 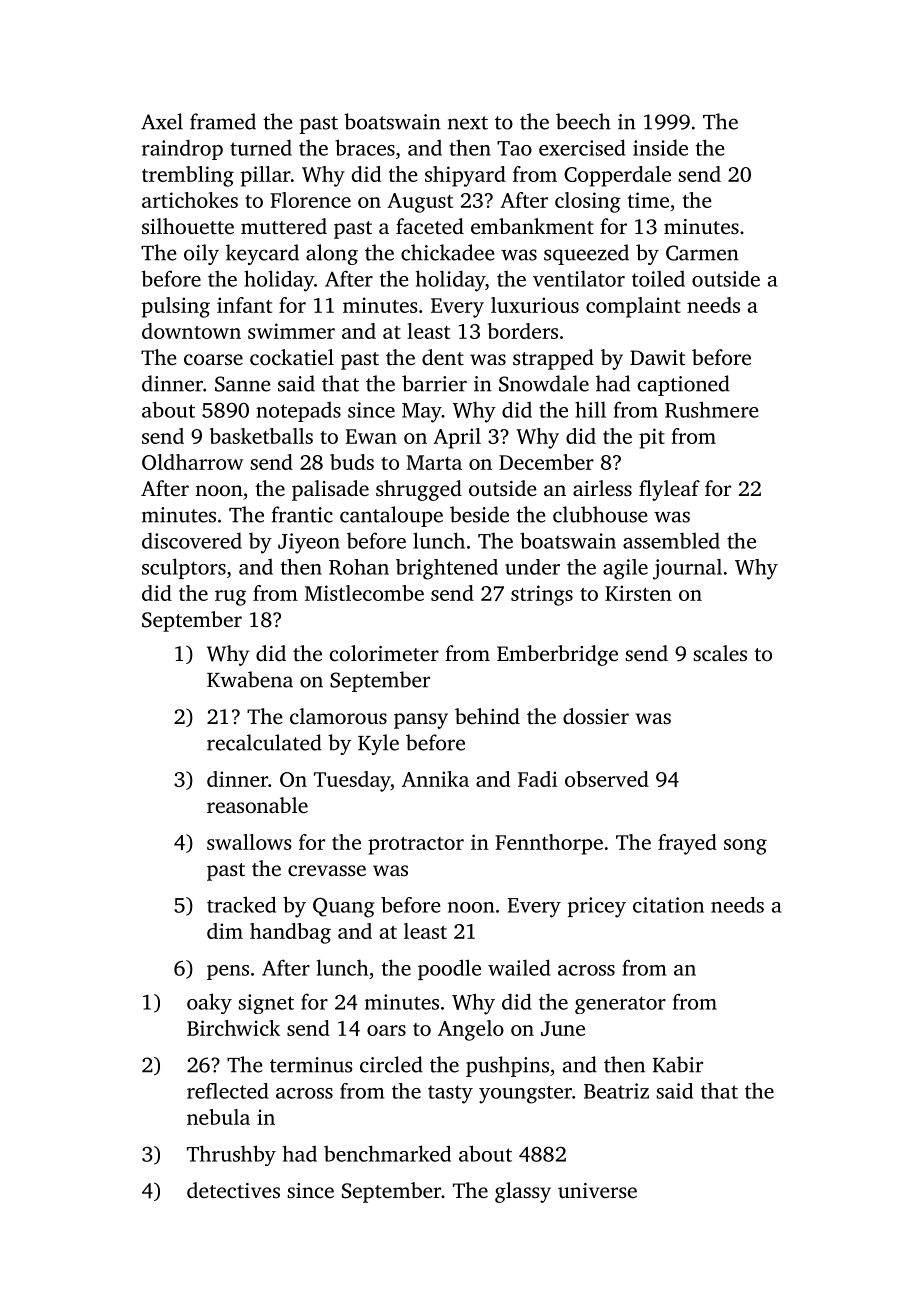 I want to click on dent, so click(x=443, y=357).
